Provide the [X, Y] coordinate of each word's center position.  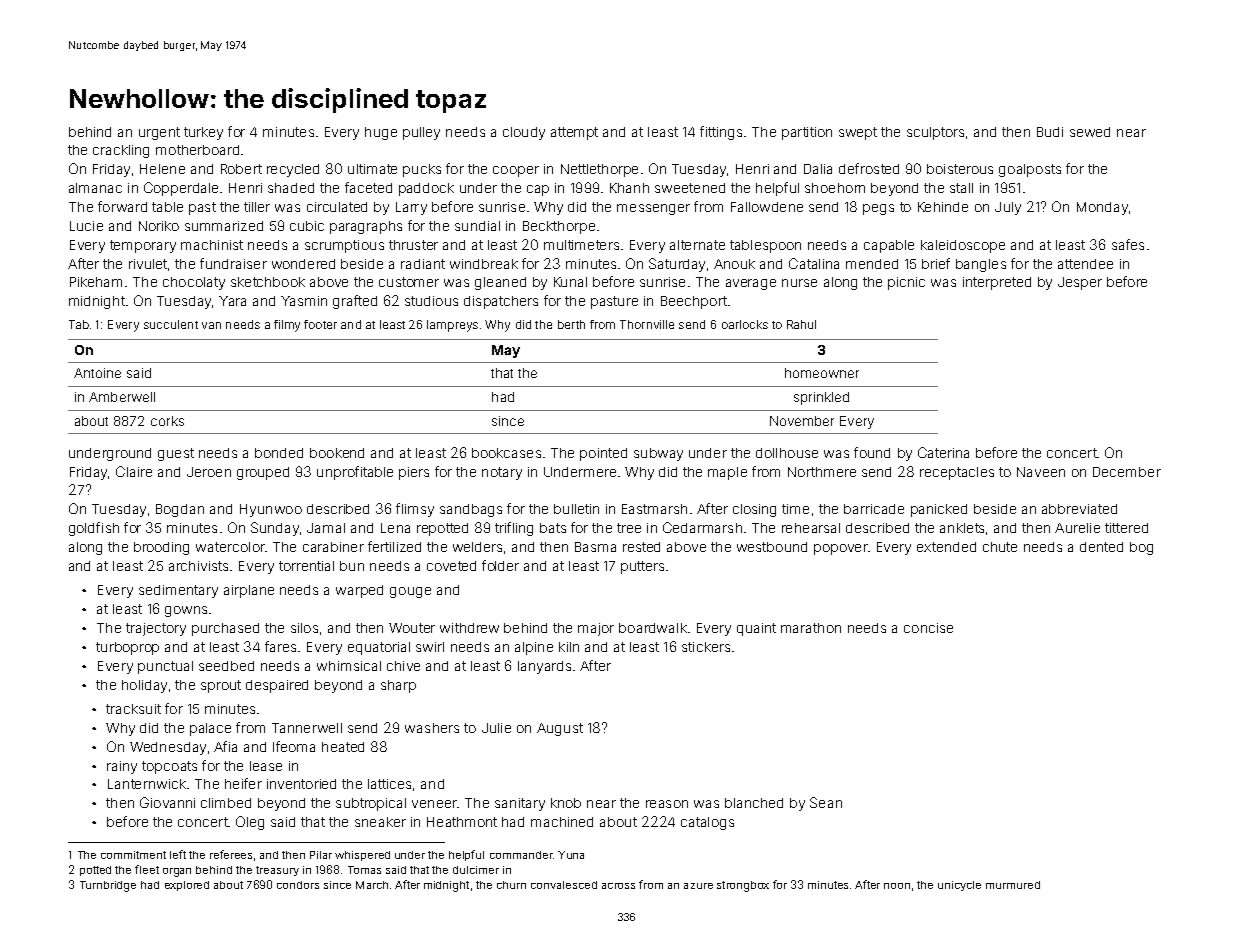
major [596, 629]
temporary [143, 246]
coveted [451, 566]
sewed [1090, 132]
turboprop [127, 648]
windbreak [484, 264]
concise [928, 628]
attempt [574, 133]
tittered [1126, 528]
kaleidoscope [963, 246]
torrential [306, 566]
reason [667, 804]
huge [381, 133]
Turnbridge [108, 886]
